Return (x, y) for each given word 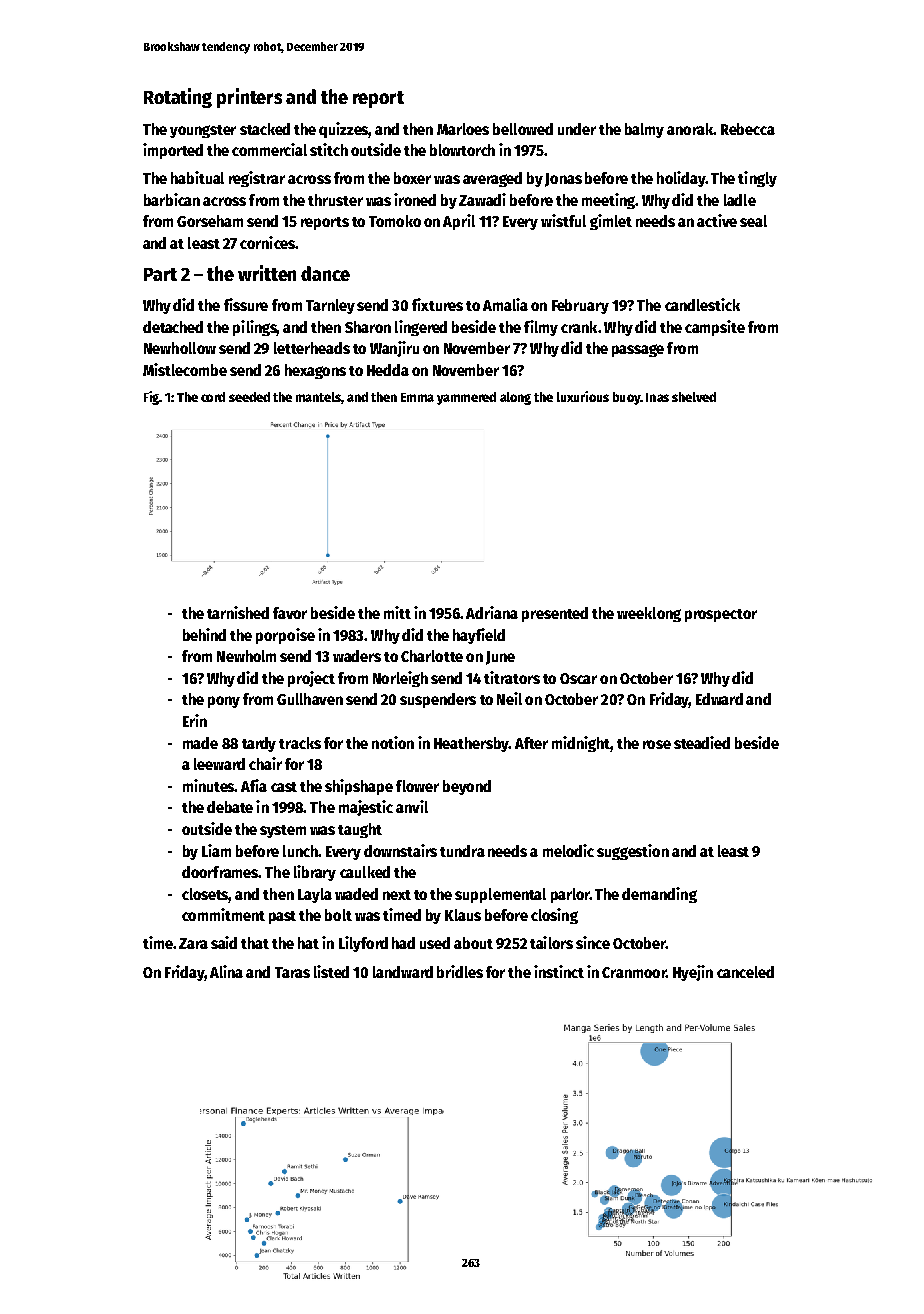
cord (213, 397)
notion (393, 742)
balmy (644, 130)
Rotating (178, 98)
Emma (417, 397)
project (311, 679)
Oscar (578, 678)
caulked (365, 872)
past (282, 917)
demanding (659, 895)
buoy (626, 398)
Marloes (463, 129)
